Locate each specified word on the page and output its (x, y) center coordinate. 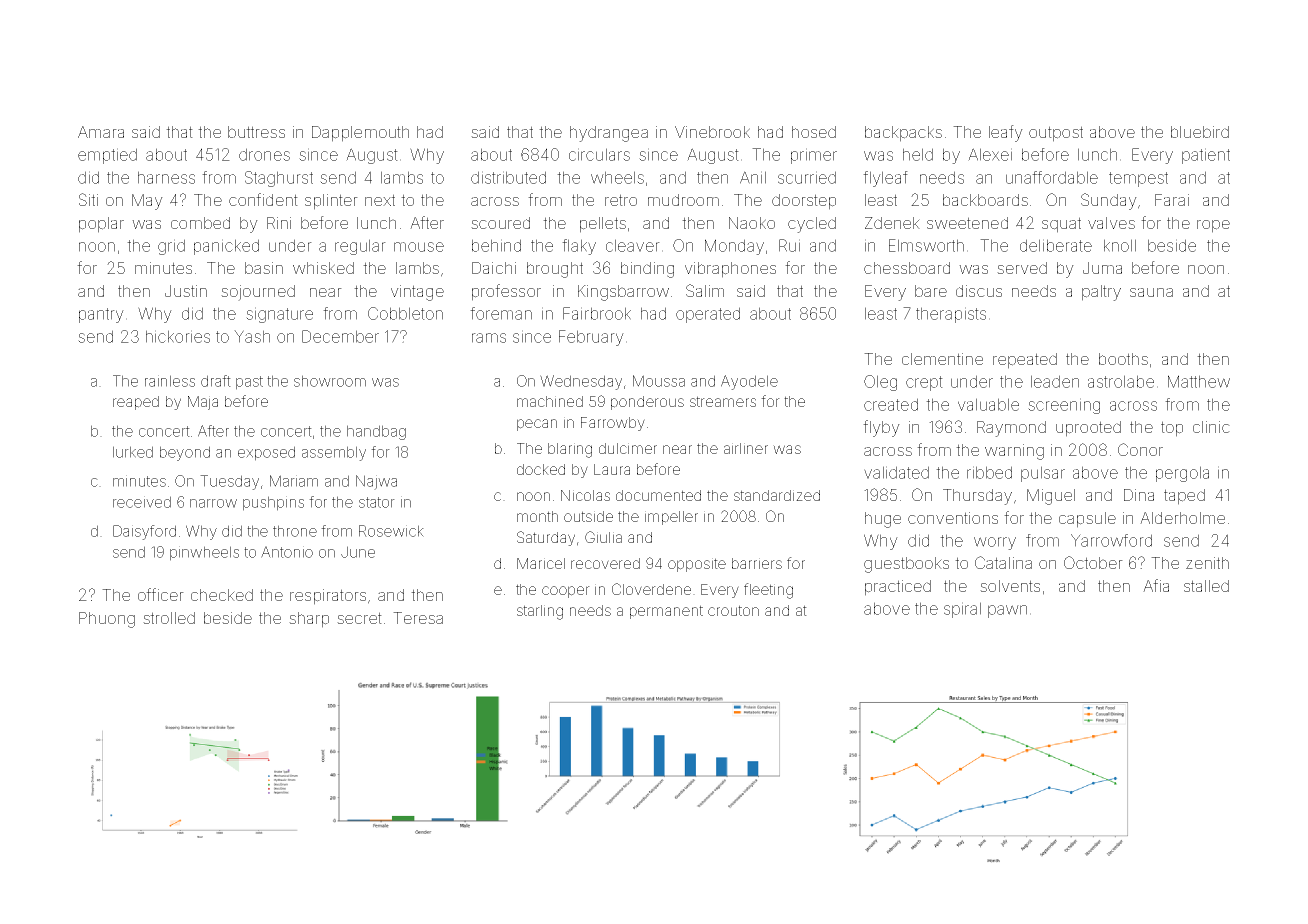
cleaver (633, 245)
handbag (376, 432)
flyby (881, 428)
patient (1206, 156)
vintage (417, 293)
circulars (599, 154)
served (1022, 268)
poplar (101, 225)
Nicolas (585, 495)
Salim (705, 290)
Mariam (294, 481)
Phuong (107, 620)
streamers (723, 401)
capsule (1087, 520)
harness (166, 177)
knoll (1120, 245)
